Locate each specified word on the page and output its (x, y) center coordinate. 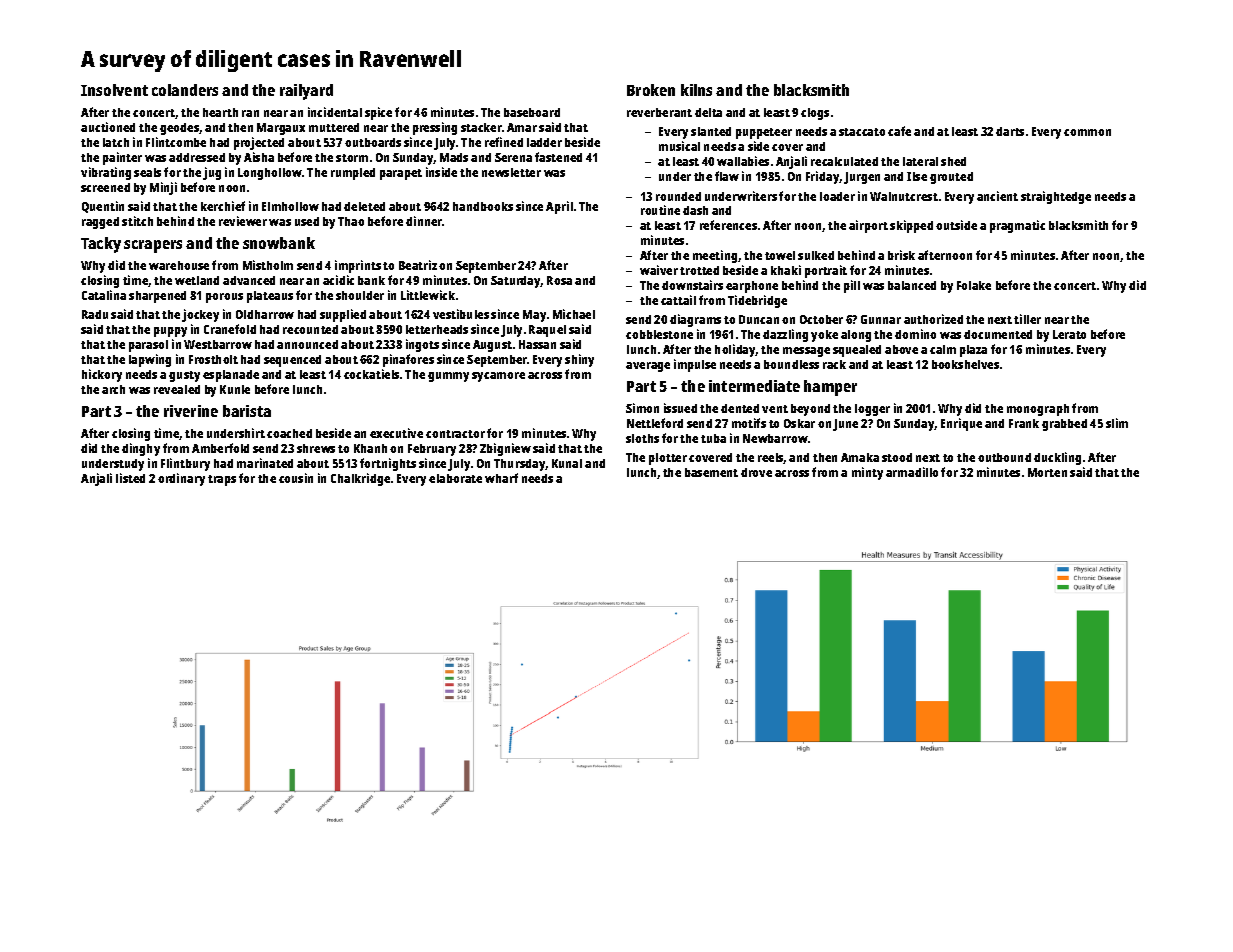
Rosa (559, 280)
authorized (933, 319)
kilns (696, 90)
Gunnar (881, 319)
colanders (185, 90)
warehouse (179, 265)
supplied (343, 315)
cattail (678, 300)
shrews (316, 448)
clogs (815, 114)
